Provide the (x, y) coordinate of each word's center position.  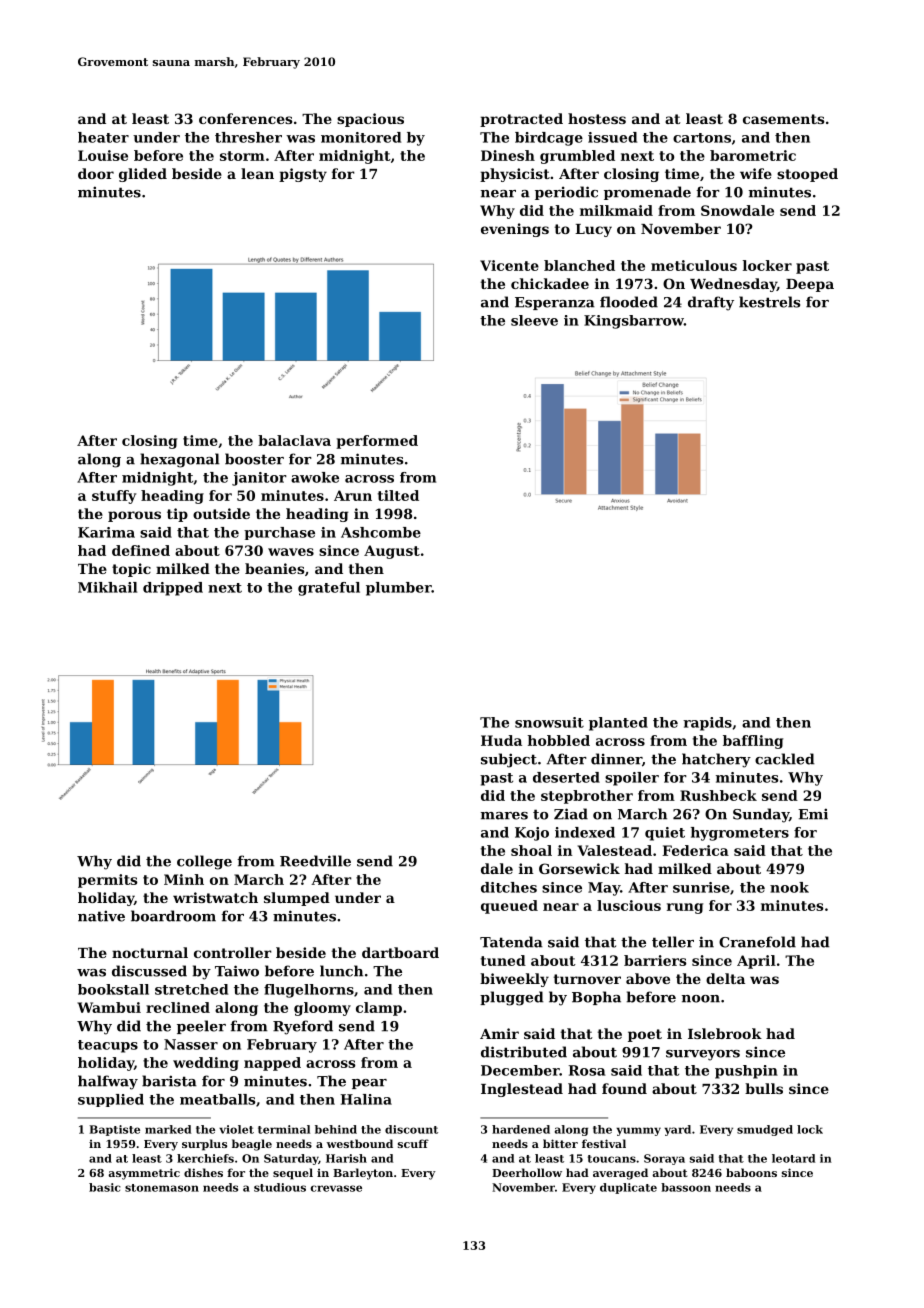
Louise (103, 155)
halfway (108, 1082)
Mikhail (107, 587)
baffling (753, 742)
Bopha (596, 998)
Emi (813, 814)
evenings (515, 230)
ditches (509, 887)
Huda (501, 740)
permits (108, 881)
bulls (764, 1088)
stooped (807, 175)
